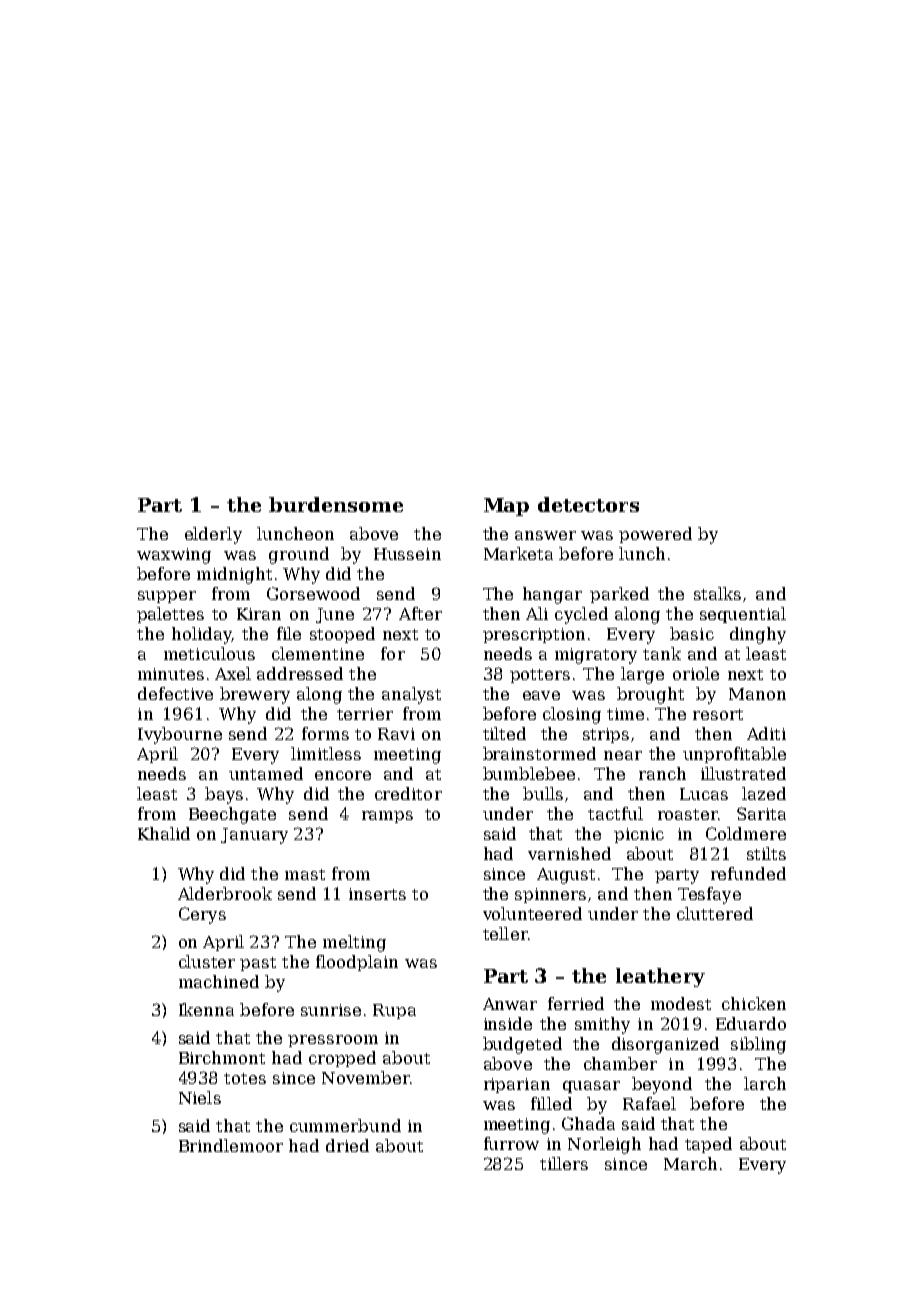  What do you see at coordinates (717, 593) in the screenshot?
I see `stalks` at bounding box center [717, 593].
